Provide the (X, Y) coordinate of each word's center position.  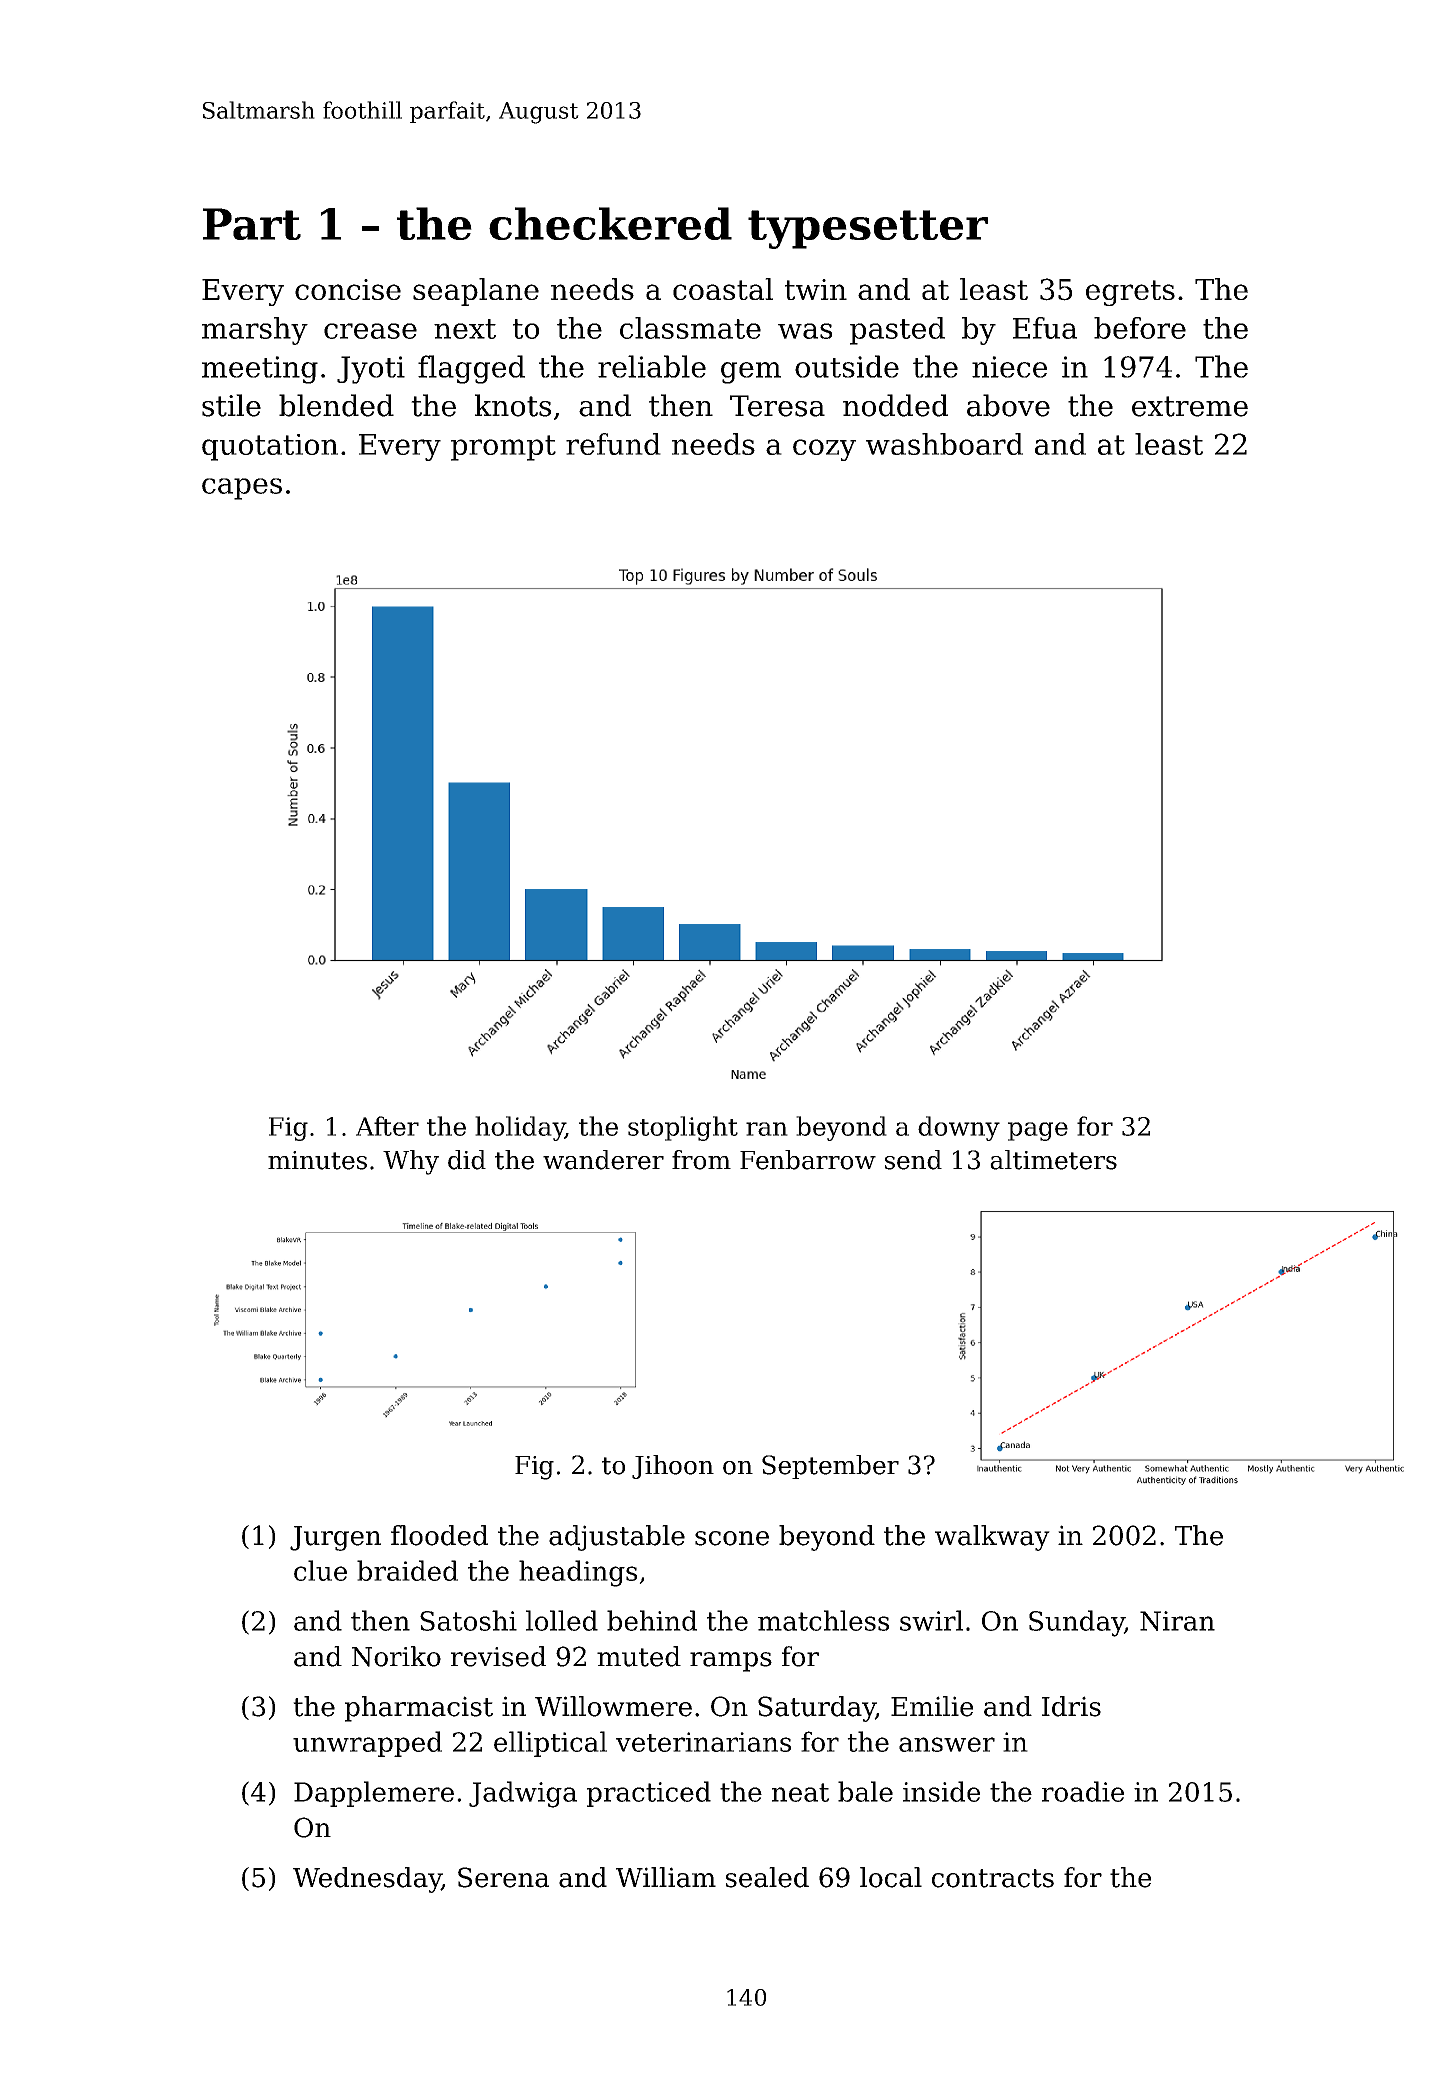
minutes (317, 1160)
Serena (503, 1877)
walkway (992, 1538)
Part (252, 224)
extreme (1190, 406)
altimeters (1053, 1160)
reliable (652, 366)
